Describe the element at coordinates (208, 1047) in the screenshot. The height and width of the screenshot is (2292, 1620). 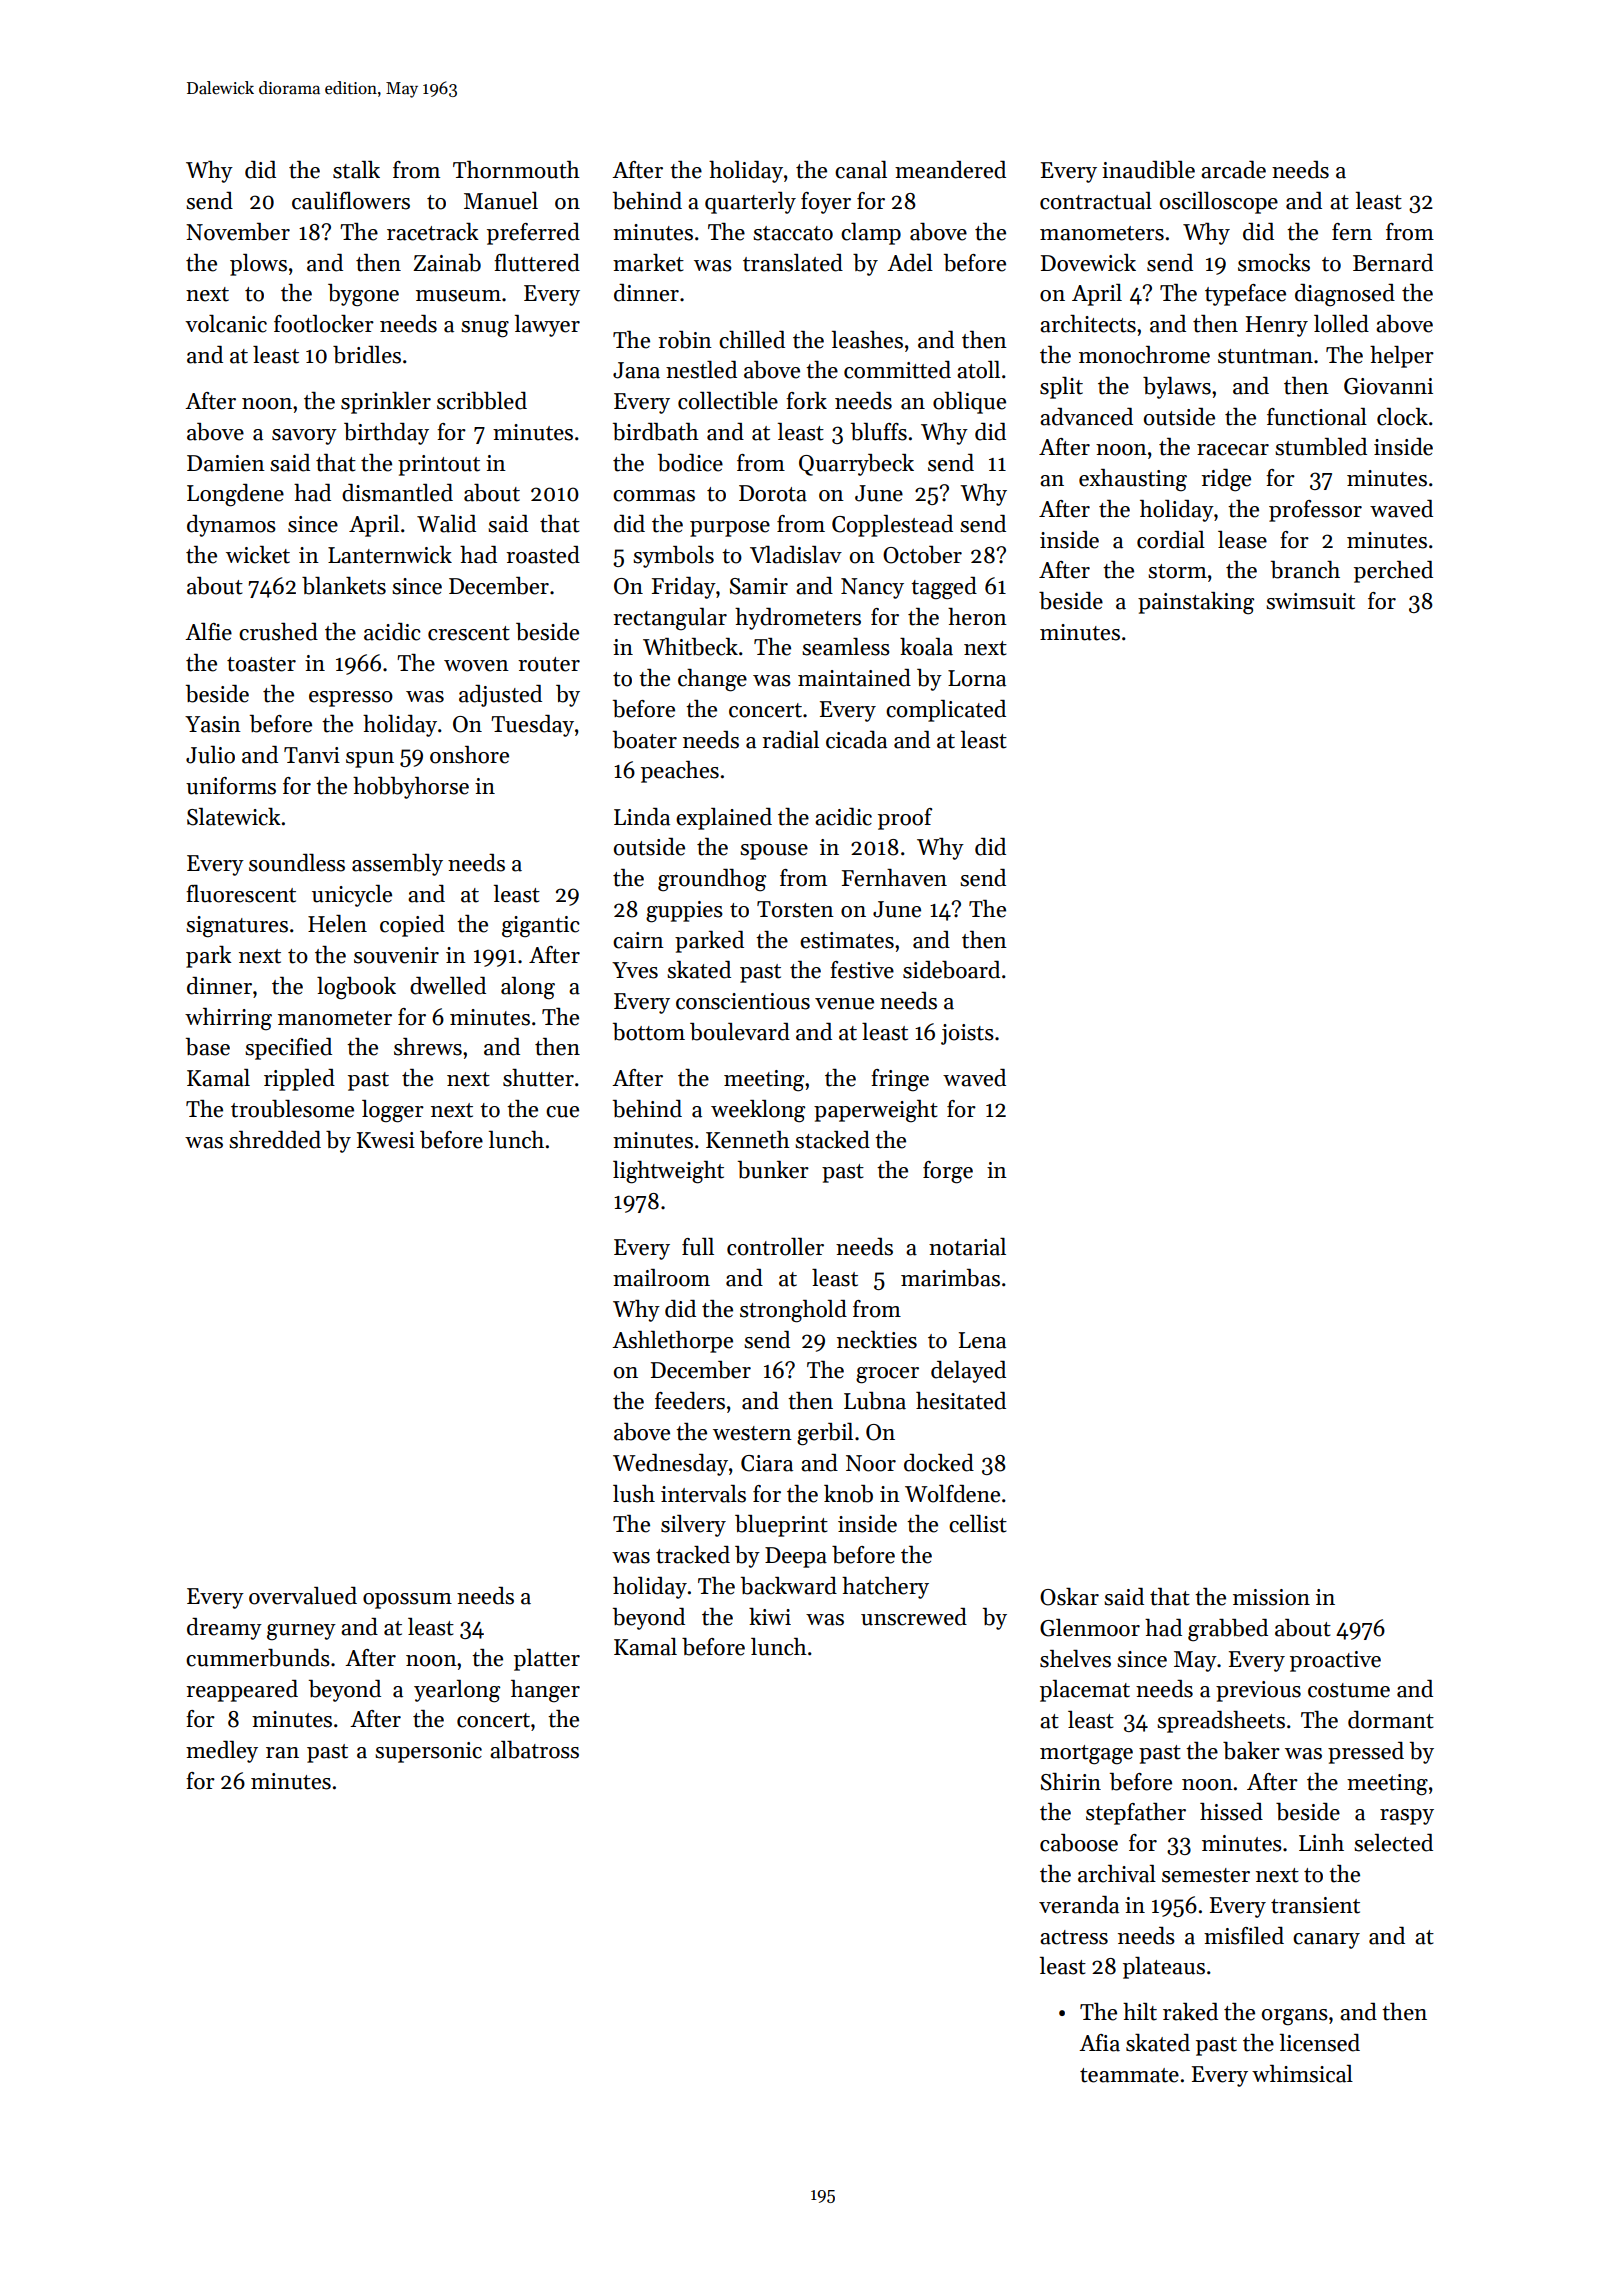
I see `base` at that location.
